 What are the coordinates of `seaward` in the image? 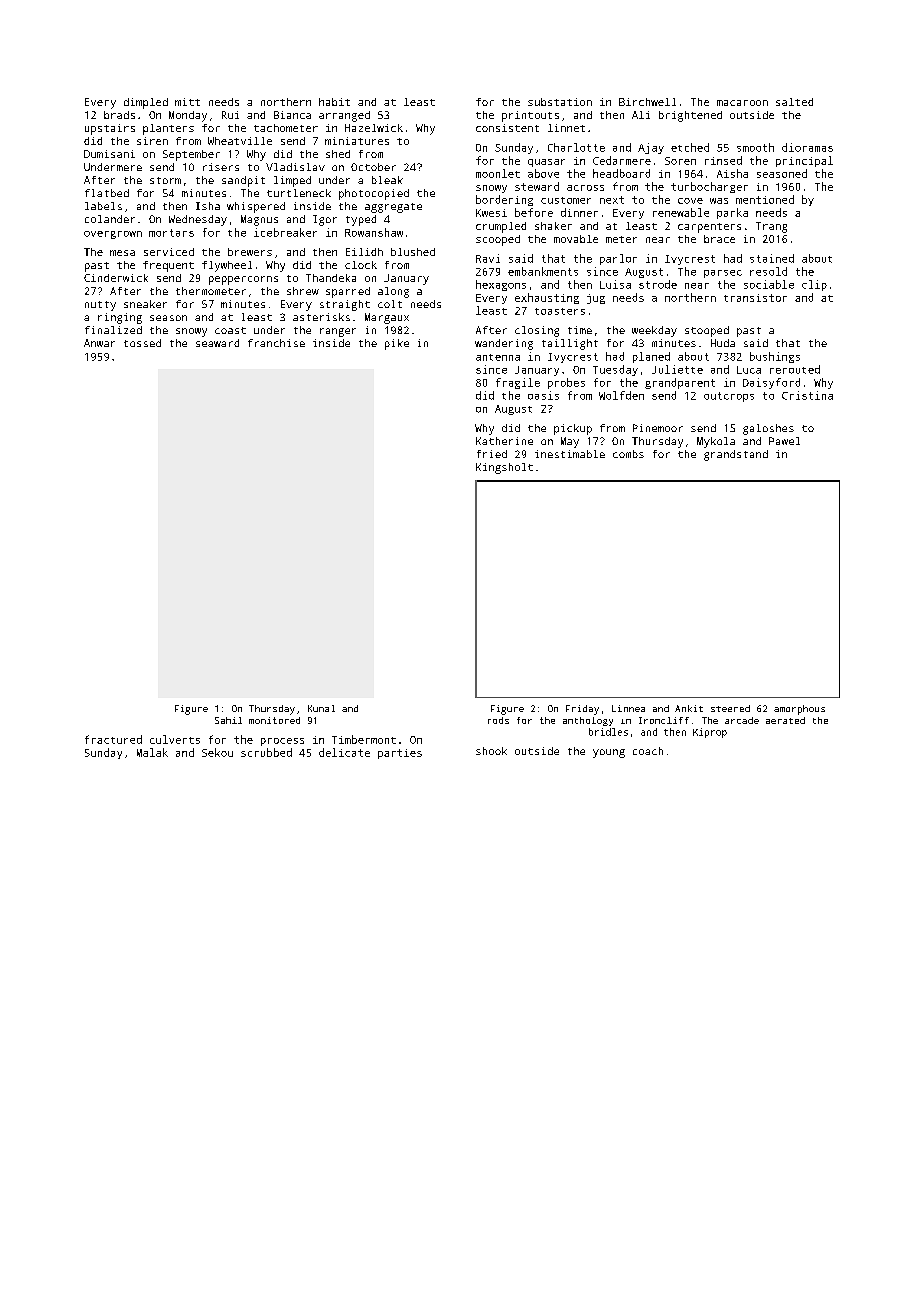 It's located at (217, 343).
